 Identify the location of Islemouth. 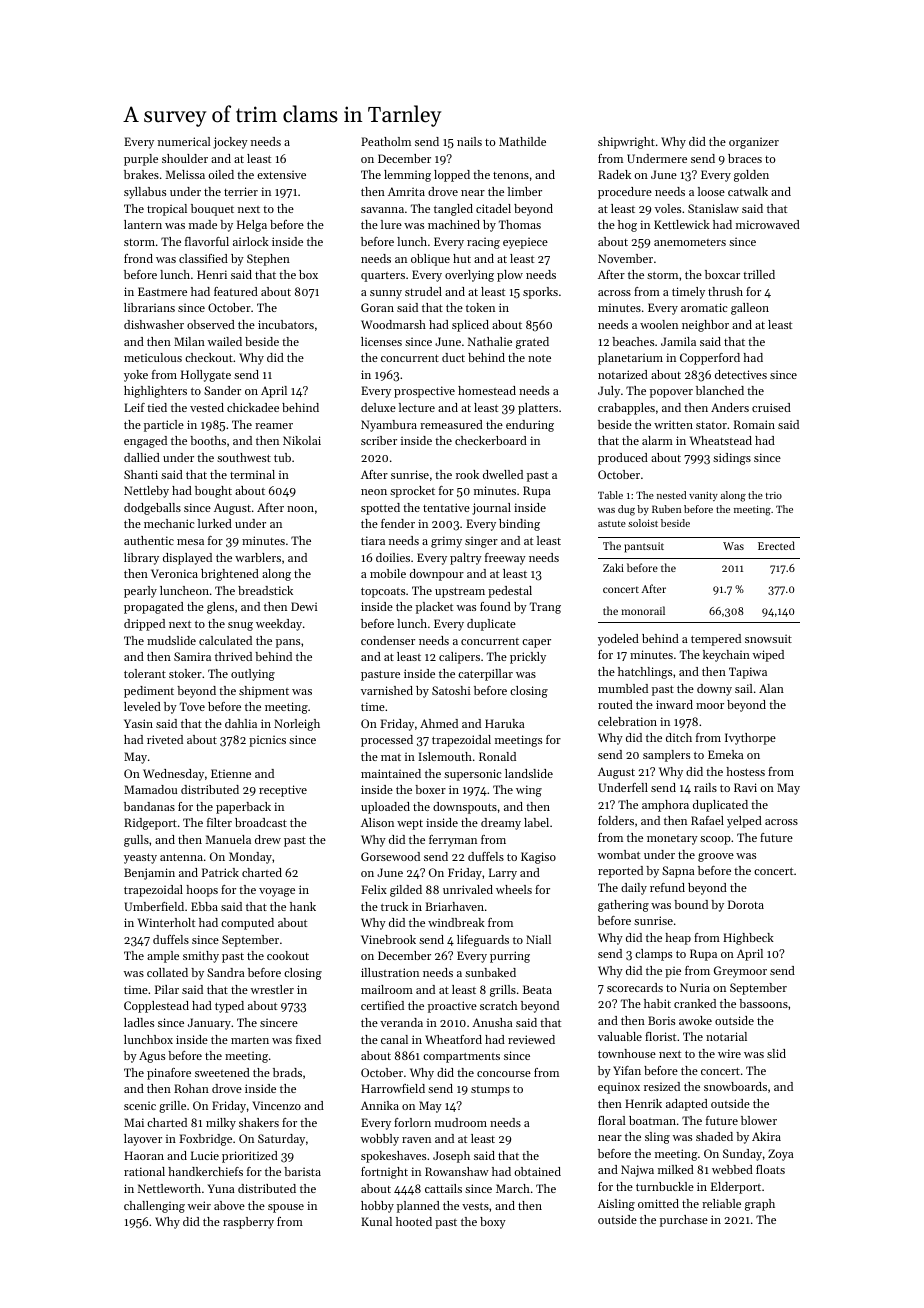
(445, 756).
